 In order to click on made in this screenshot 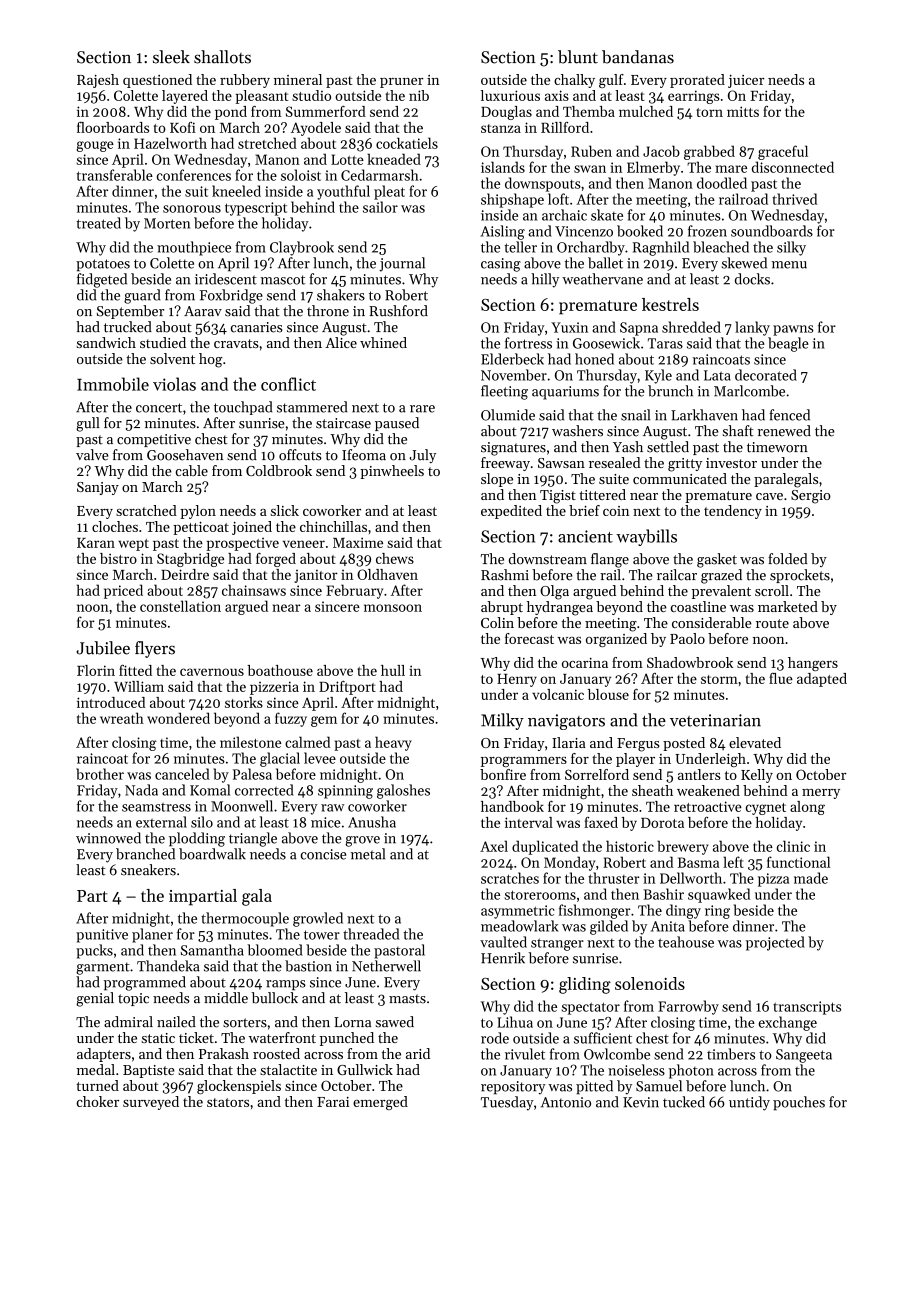, I will do `click(811, 878)`.
